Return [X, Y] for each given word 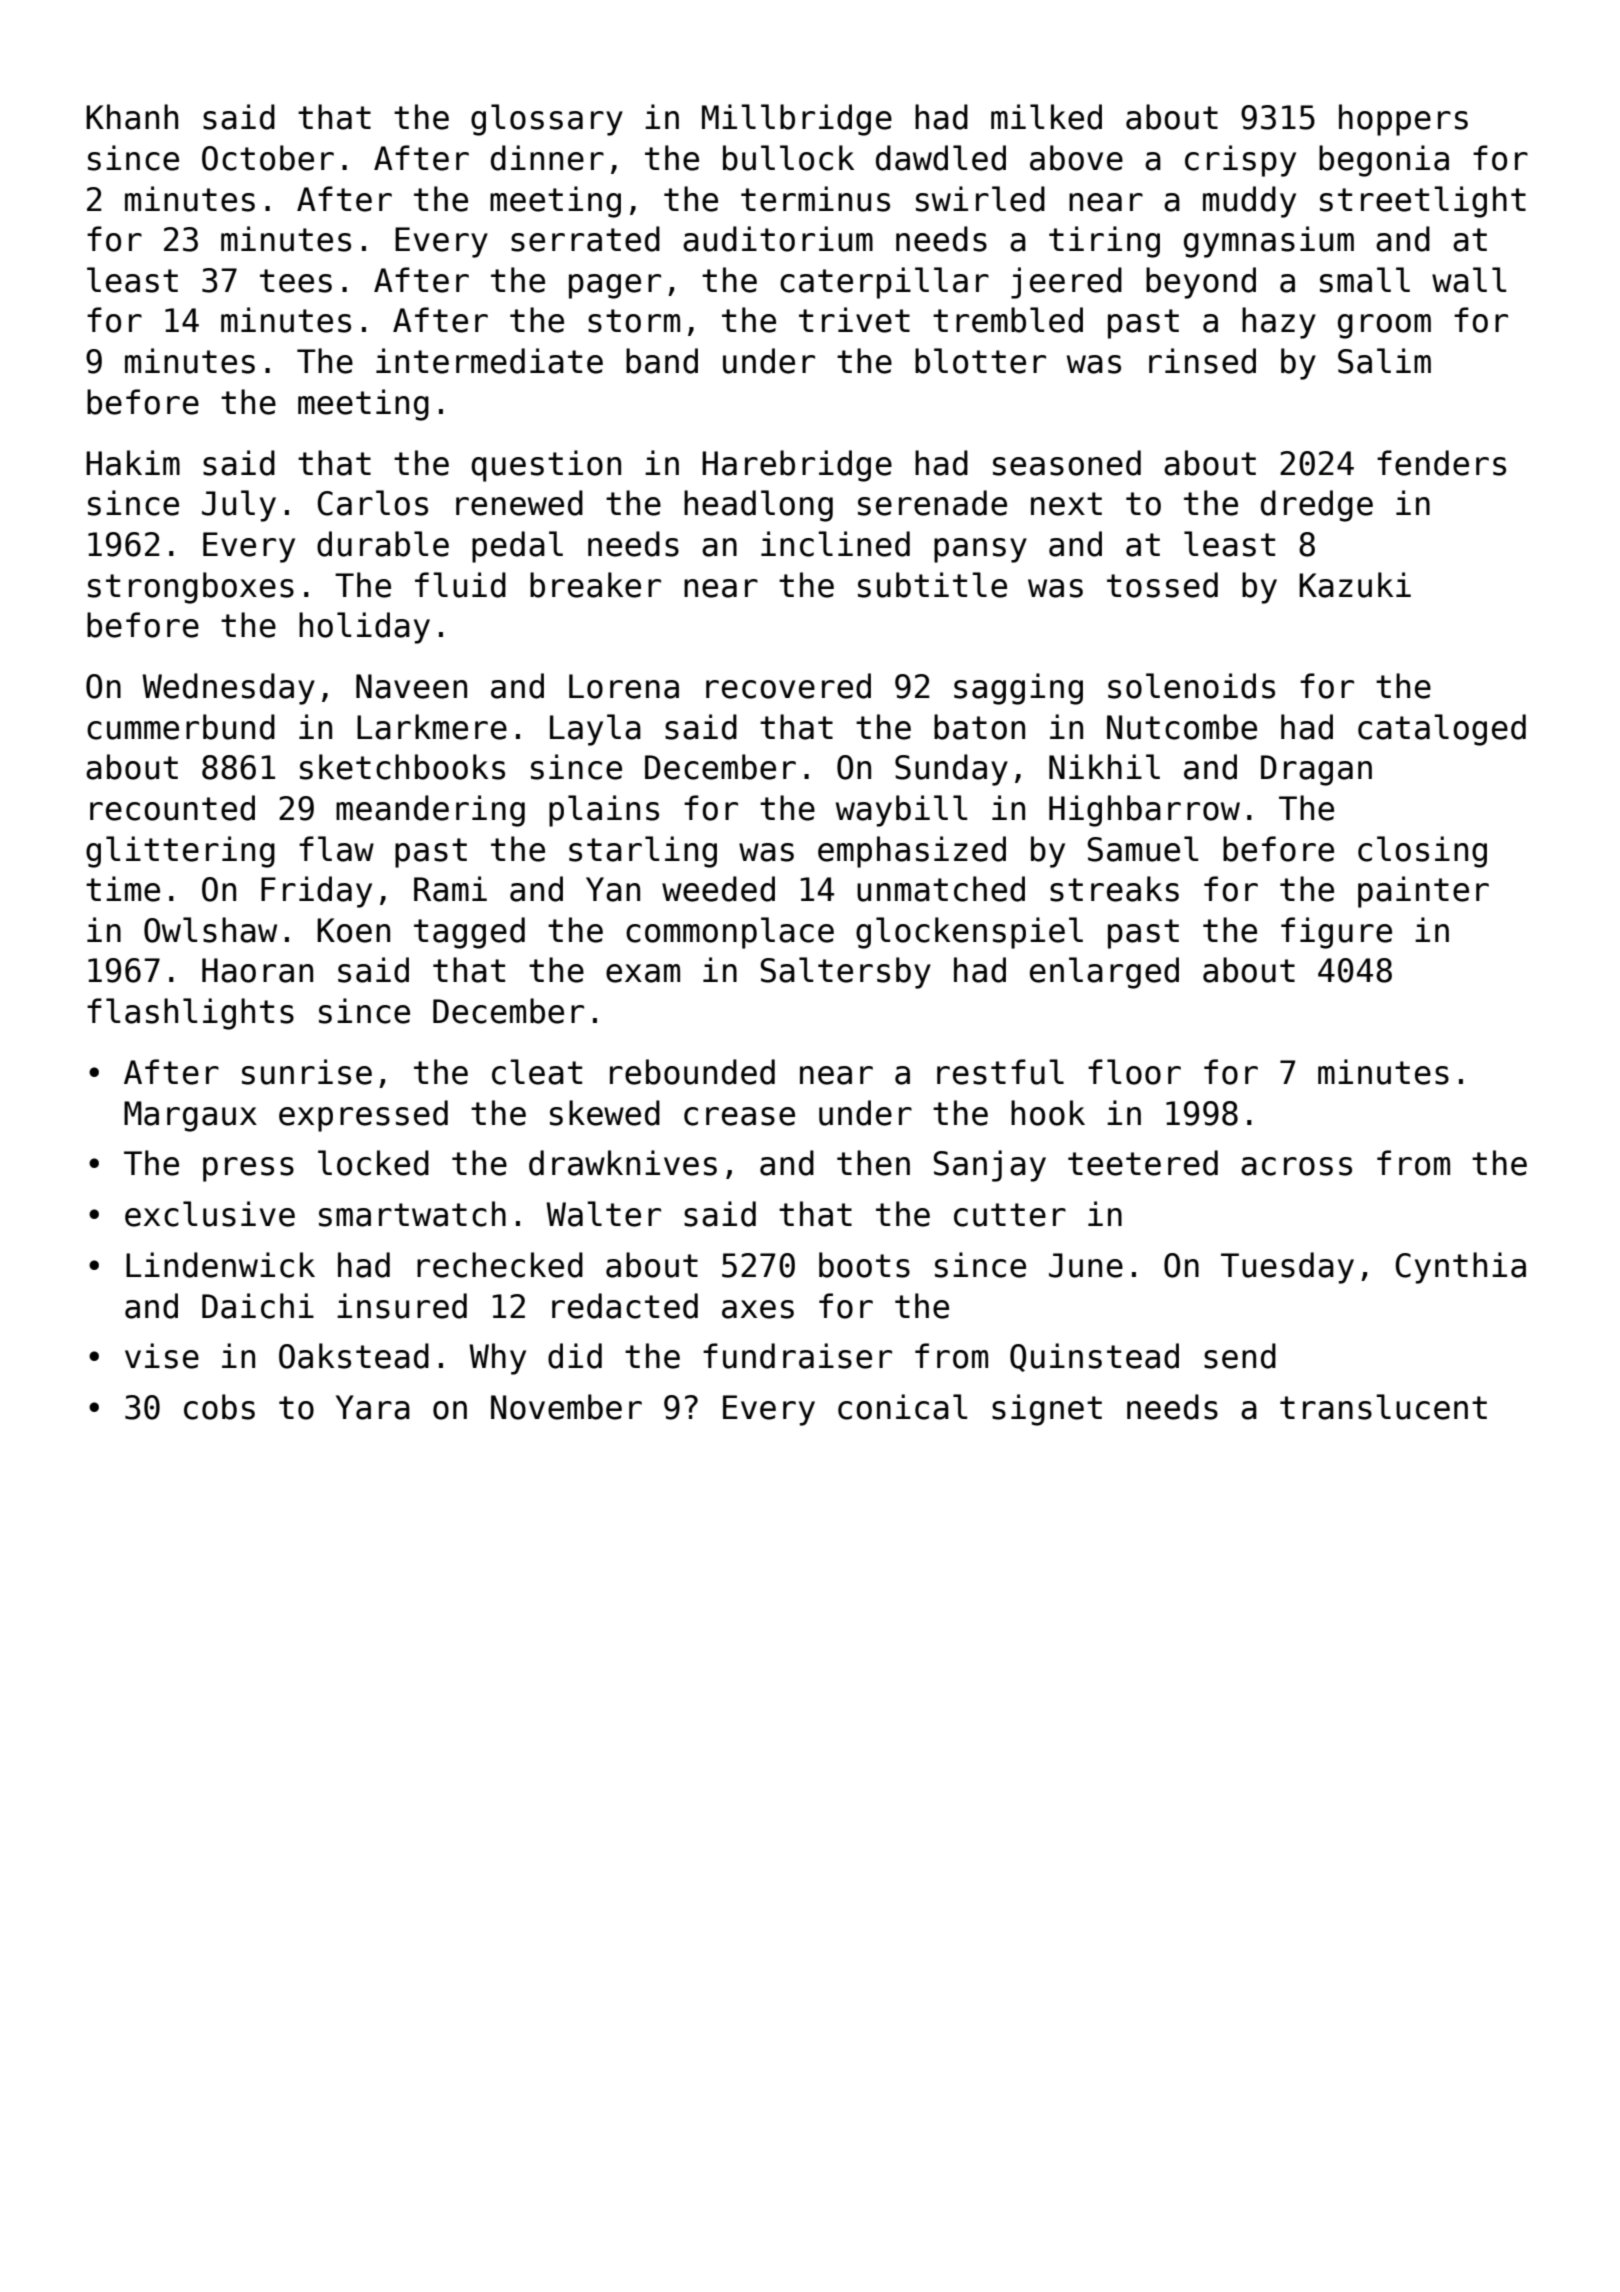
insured [402, 1306]
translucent [1383, 1407]
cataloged [1442, 730]
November [566, 1407]
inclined [835, 544]
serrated [585, 239]
